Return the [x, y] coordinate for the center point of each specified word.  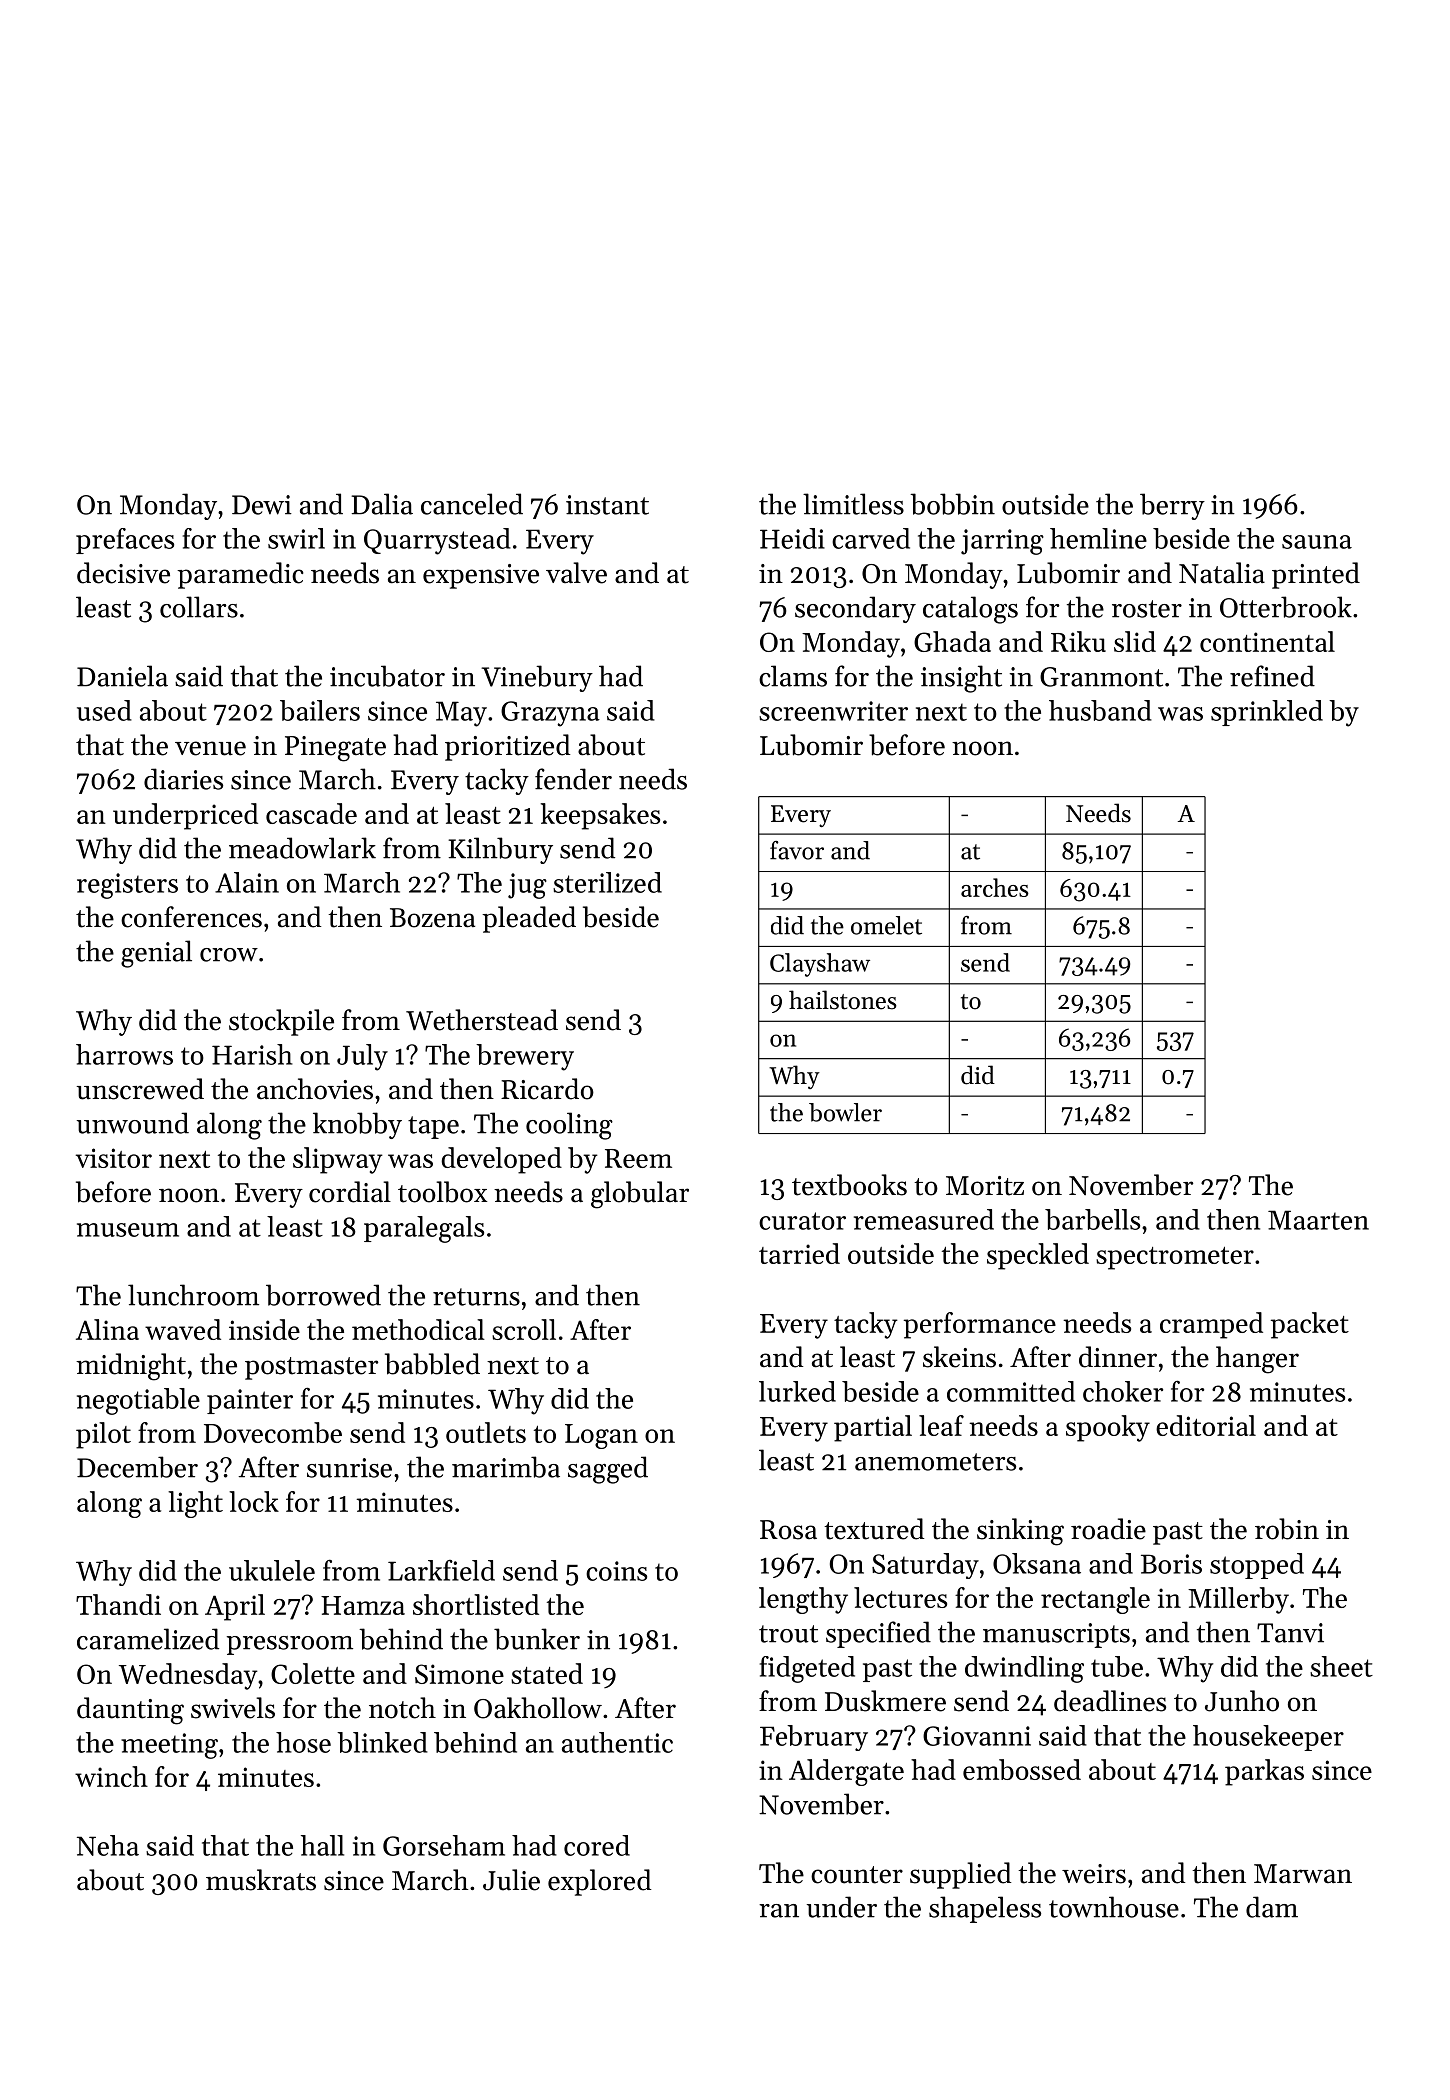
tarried [799, 1253]
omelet [886, 925]
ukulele [272, 1570]
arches [995, 887]
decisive [123, 573]
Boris [1171, 1564]
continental [1267, 641]
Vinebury [537, 678]
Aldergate [846, 1772]
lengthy [803, 1600]
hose [303, 1742]
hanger [1257, 1360]
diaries [183, 779]
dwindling [1024, 1669]
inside [264, 1329]
